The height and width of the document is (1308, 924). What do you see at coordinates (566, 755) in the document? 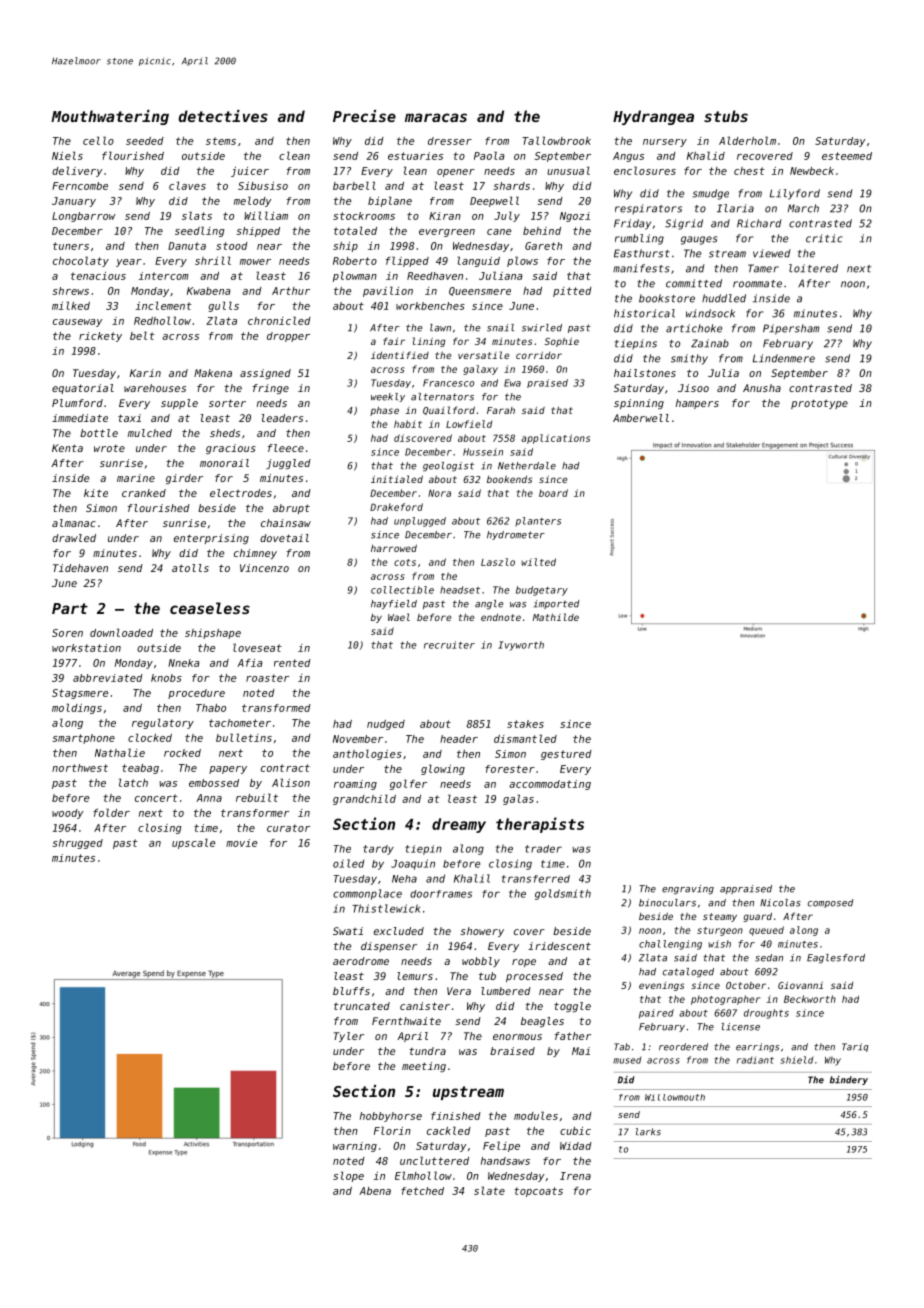
I see `gestured` at bounding box center [566, 755].
